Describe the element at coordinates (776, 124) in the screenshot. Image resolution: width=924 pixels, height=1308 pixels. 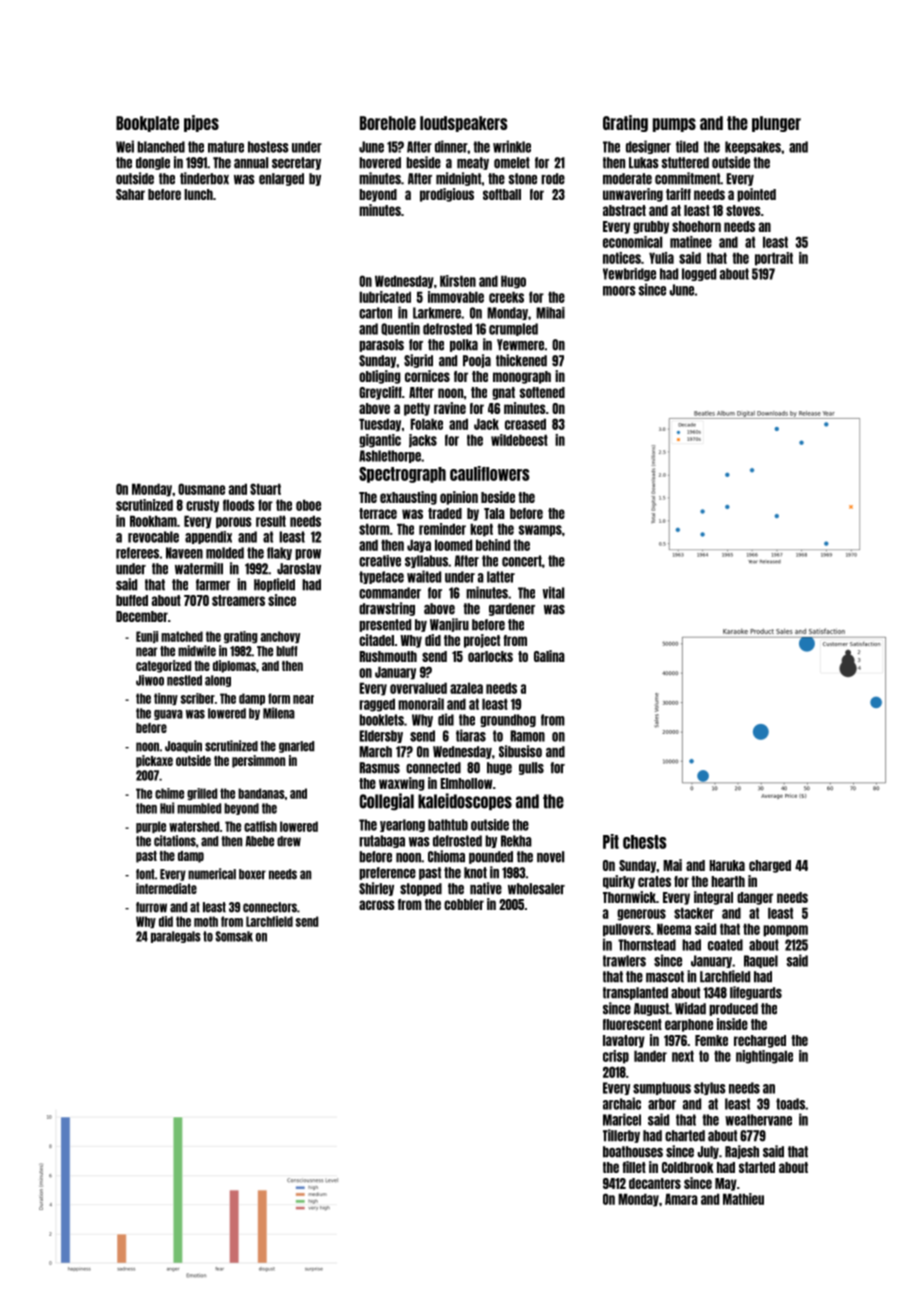
I see `plunger` at that location.
